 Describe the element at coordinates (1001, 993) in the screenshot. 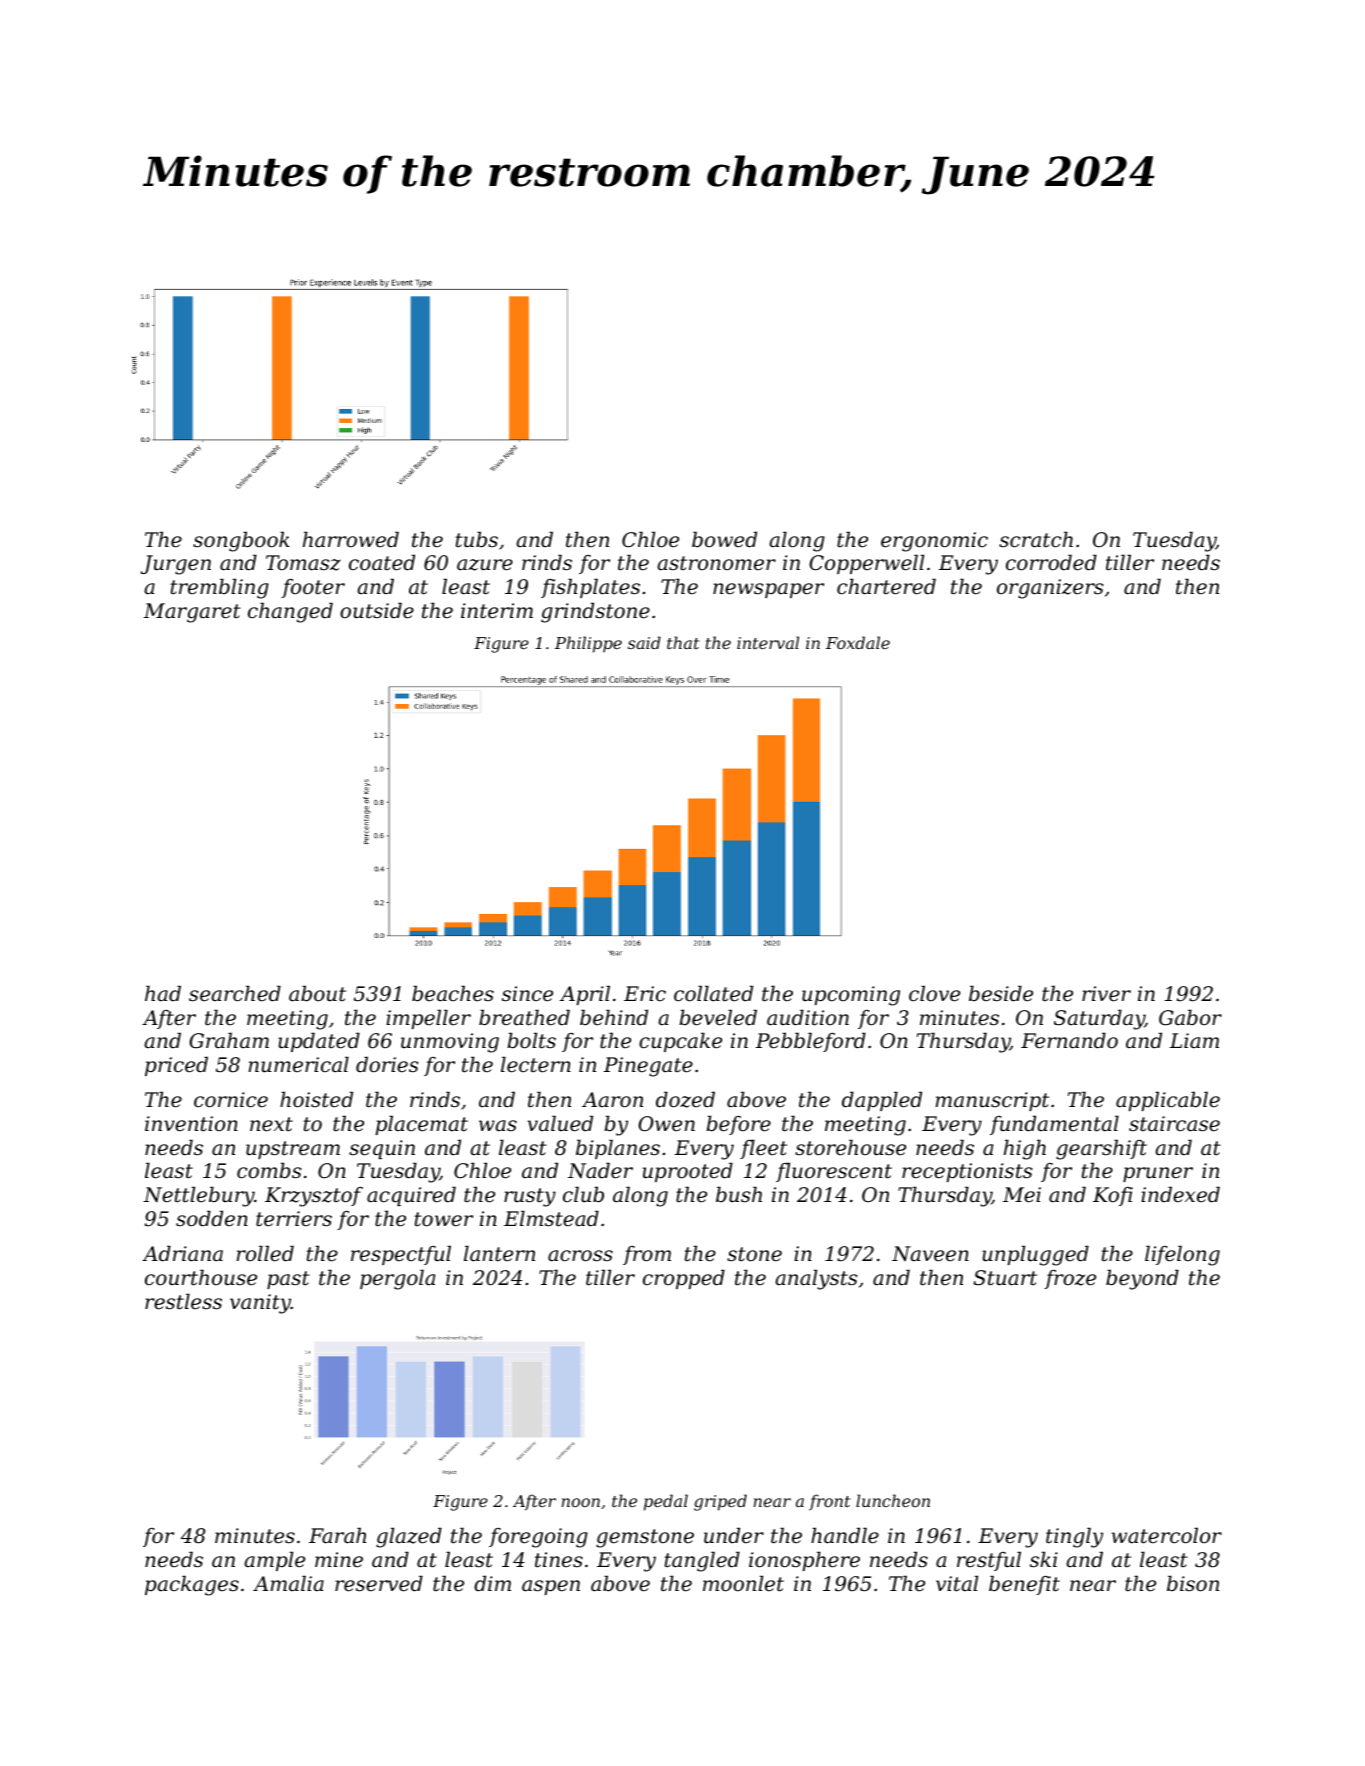

I see `beside` at that location.
